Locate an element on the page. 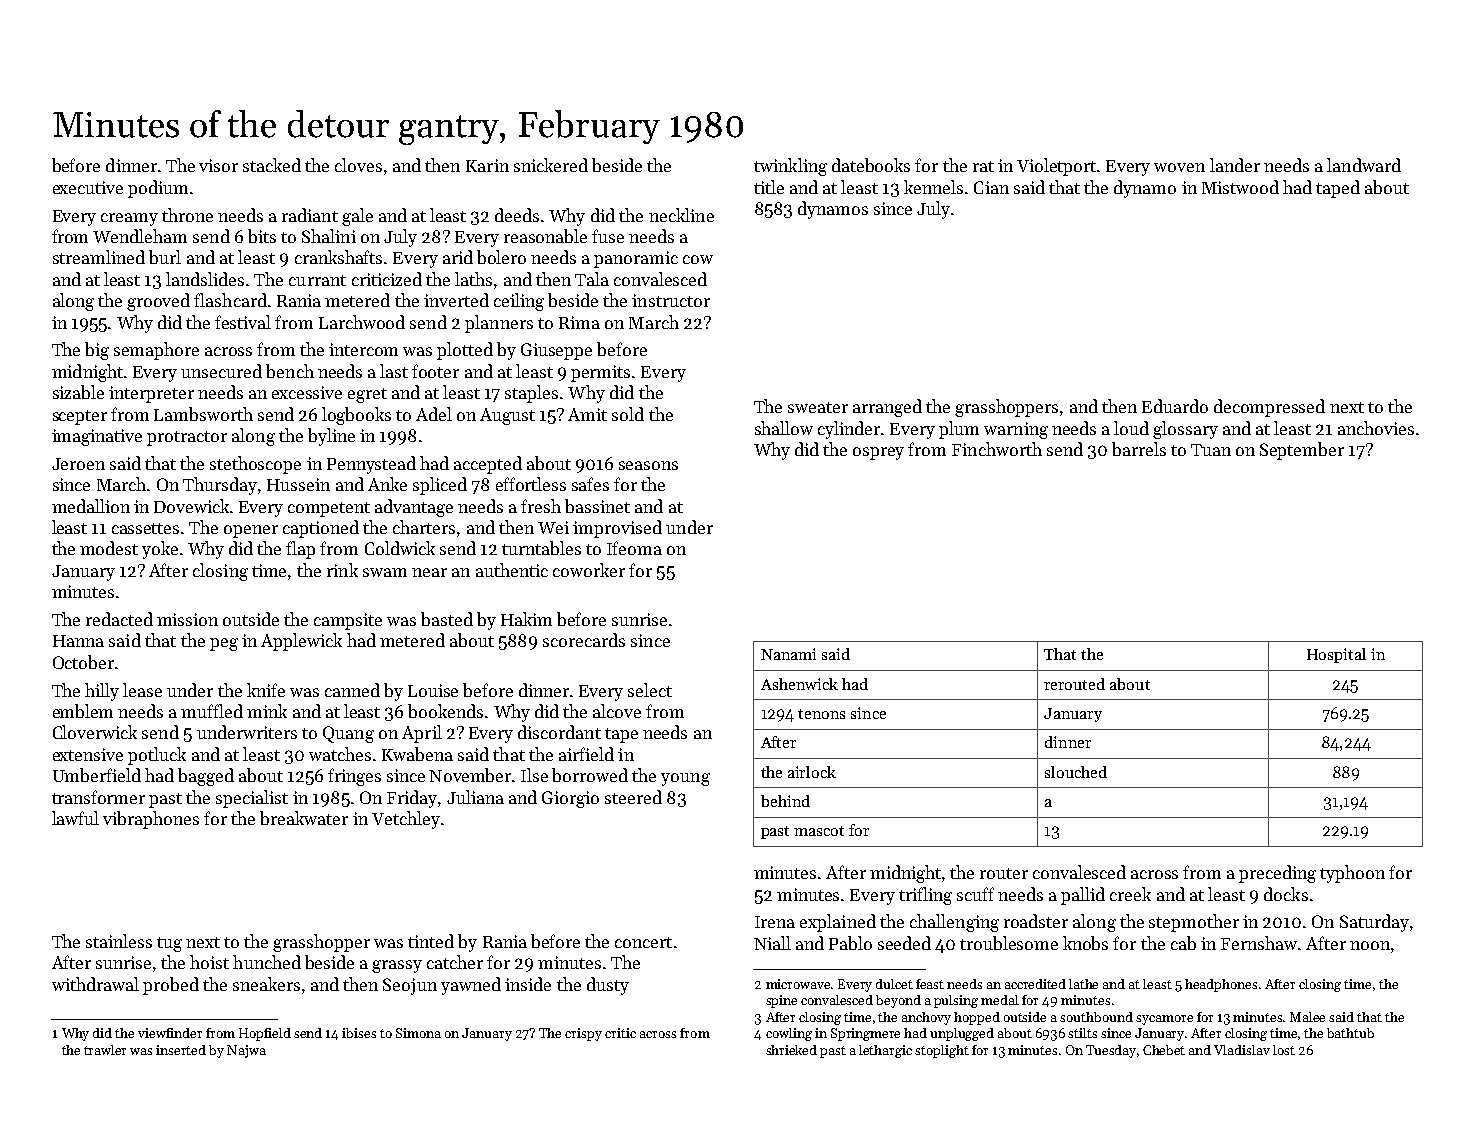  airlock is located at coordinates (812, 772).
